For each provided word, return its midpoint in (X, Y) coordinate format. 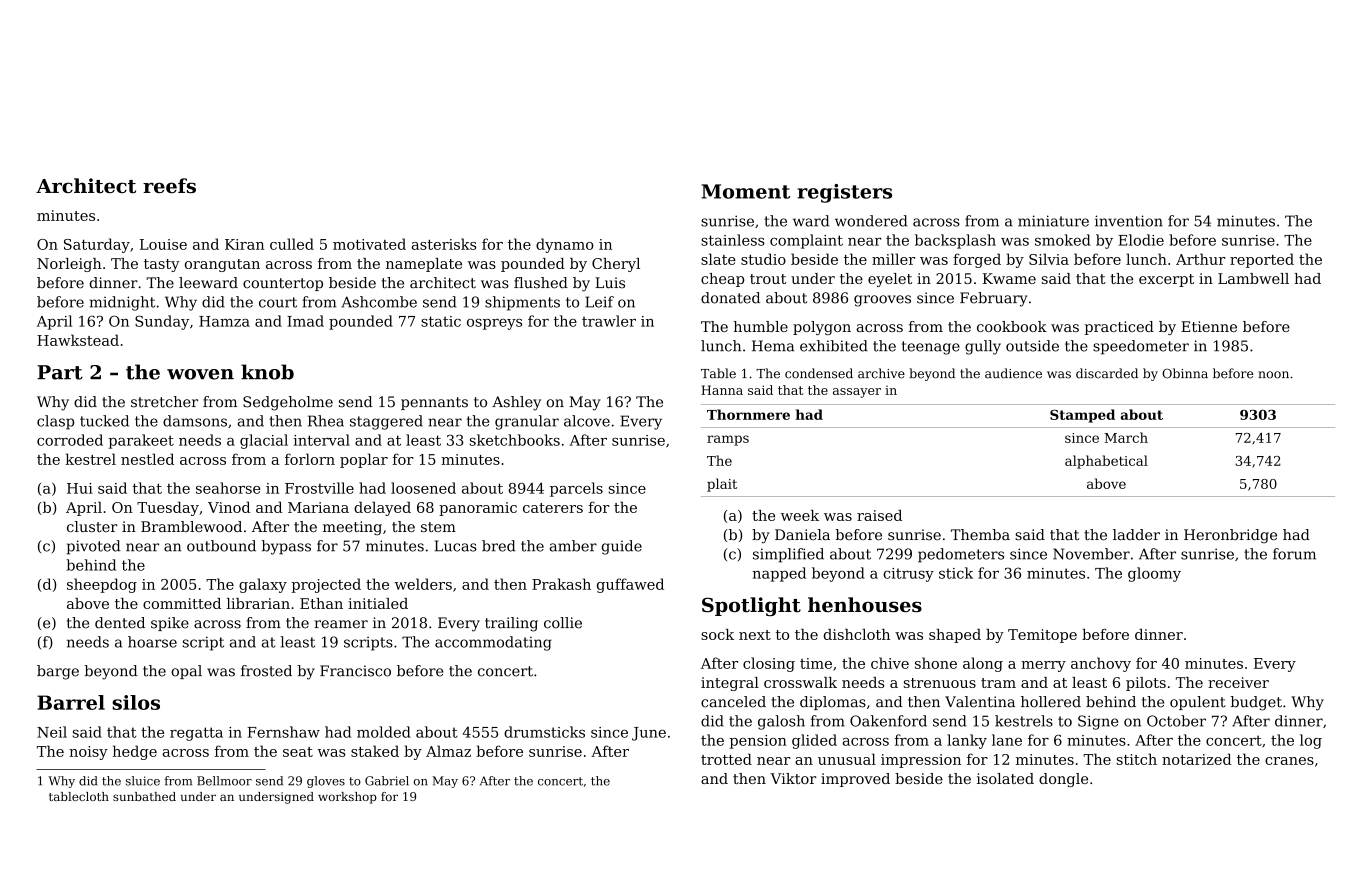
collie (563, 623)
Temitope (1042, 636)
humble (761, 326)
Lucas (455, 546)
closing (769, 664)
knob (267, 372)
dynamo (565, 245)
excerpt (1166, 280)
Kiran (244, 244)
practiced (1119, 328)
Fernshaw (283, 732)
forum (1294, 554)
